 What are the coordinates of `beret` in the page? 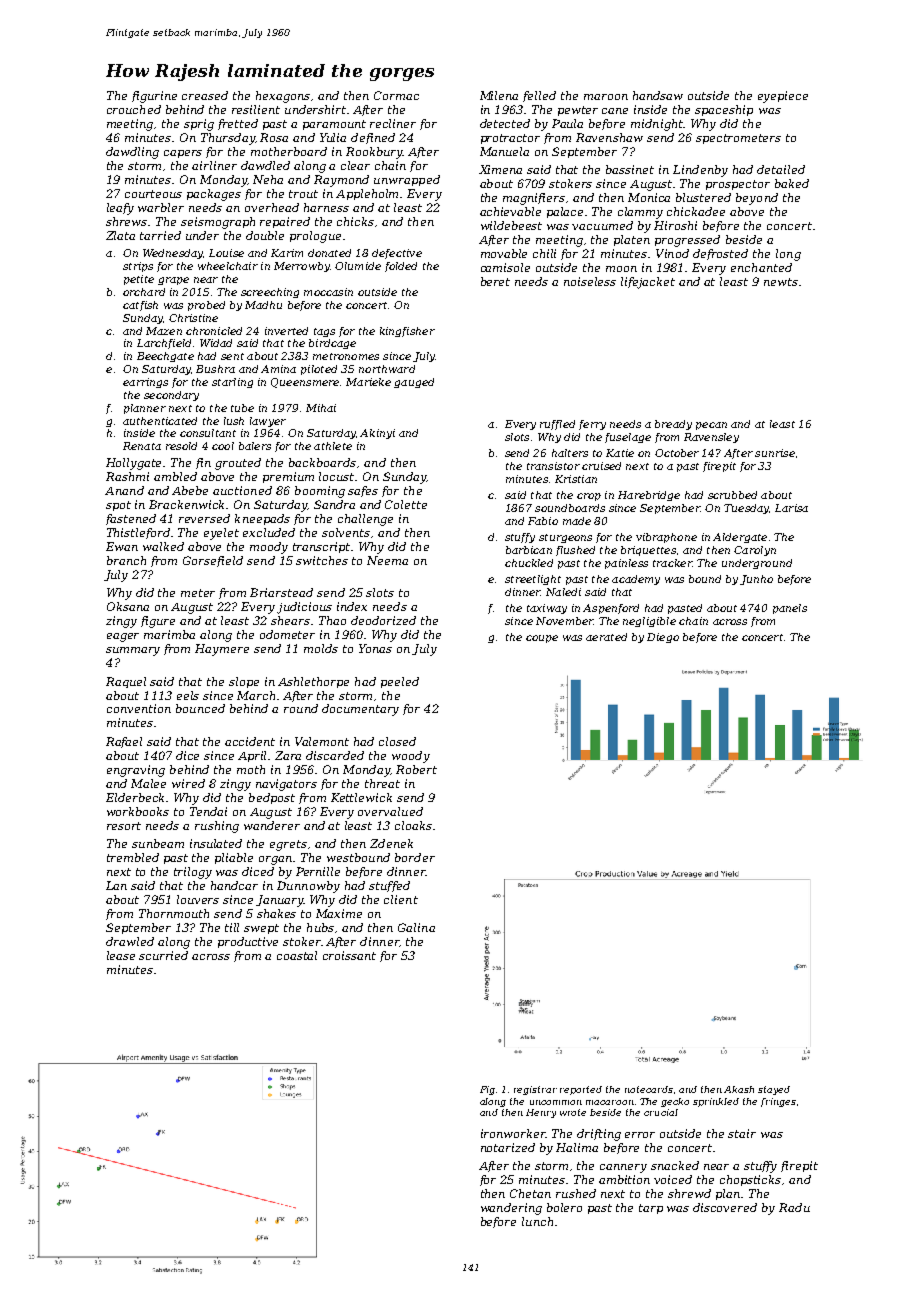 It's located at (495, 281).
